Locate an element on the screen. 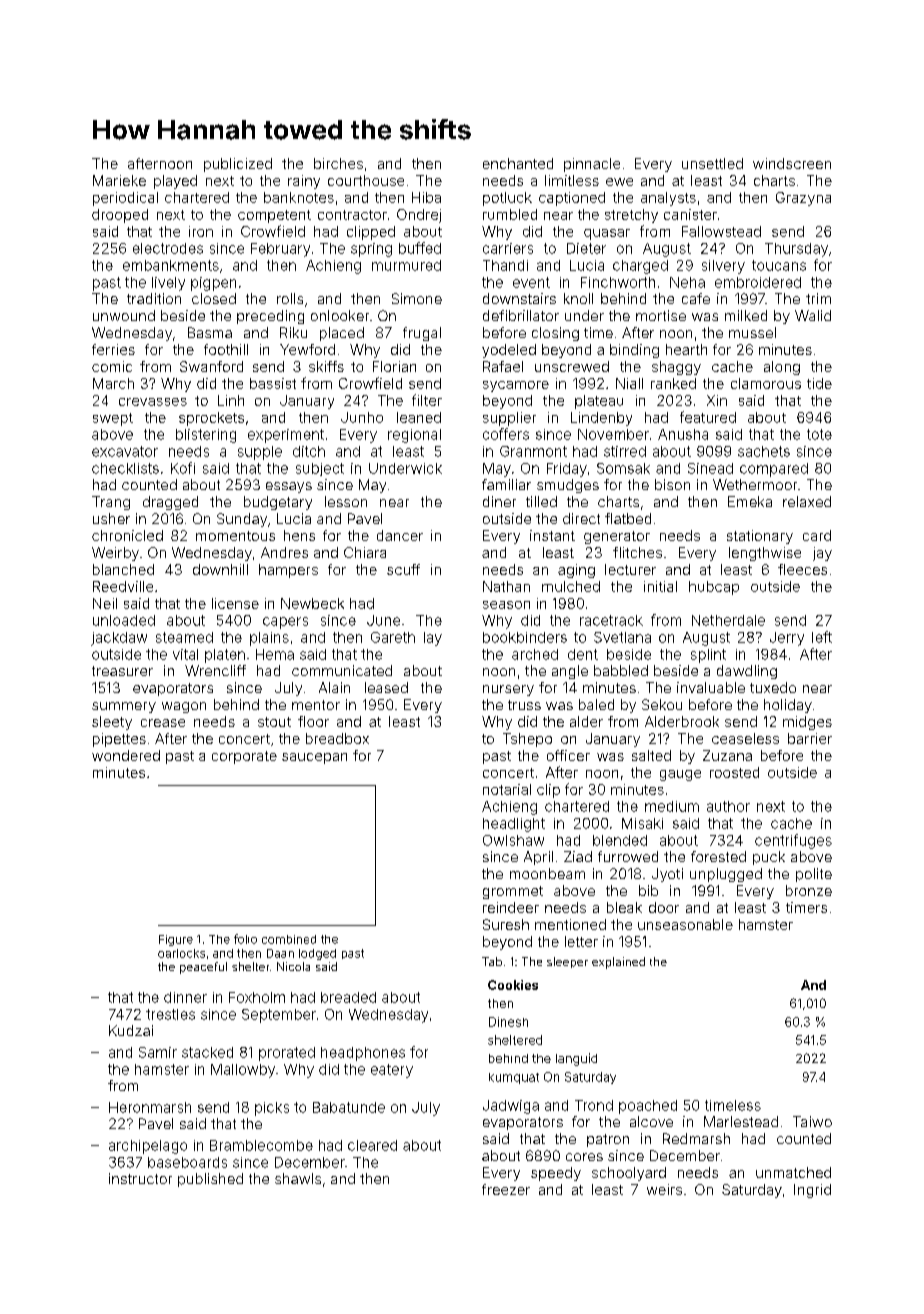  midges is located at coordinates (807, 723).
